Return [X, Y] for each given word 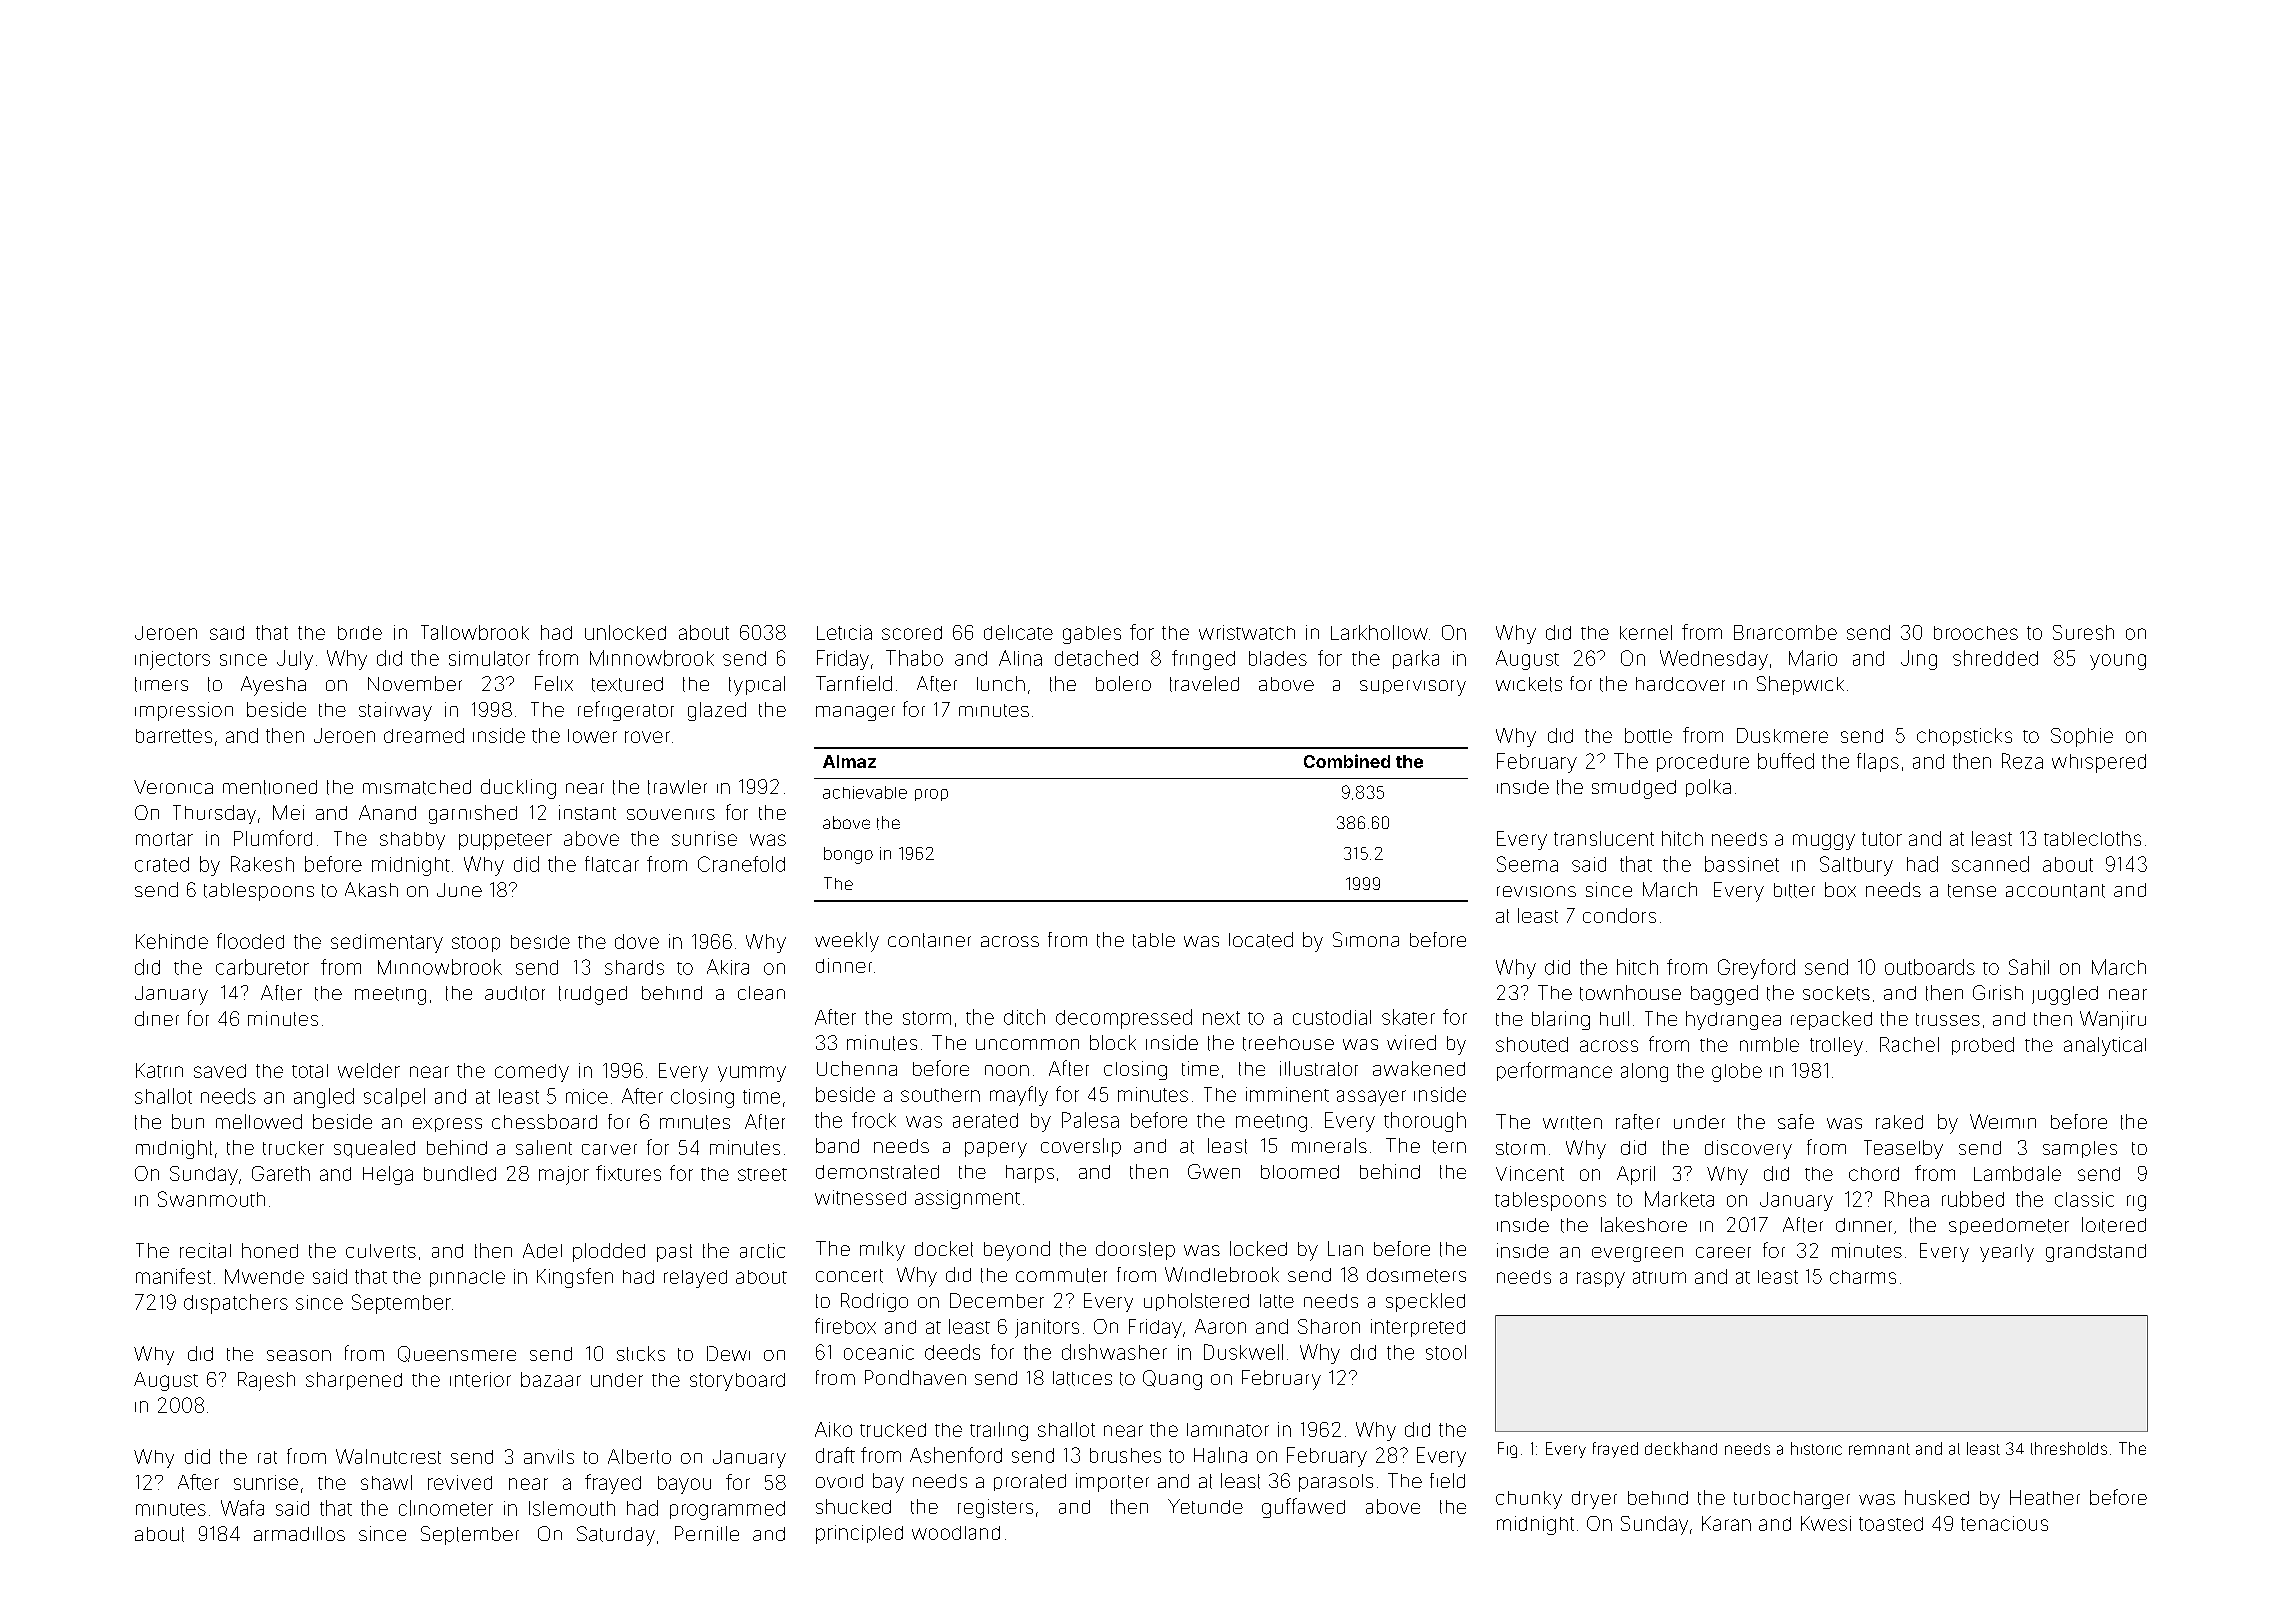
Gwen [1214, 1171]
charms [1863, 1277]
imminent [1287, 1094]
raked [1899, 1122]
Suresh [2083, 632]
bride [360, 633]
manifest [173, 1276]
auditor [515, 993]
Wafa [242, 1508]
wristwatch [1247, 632]
